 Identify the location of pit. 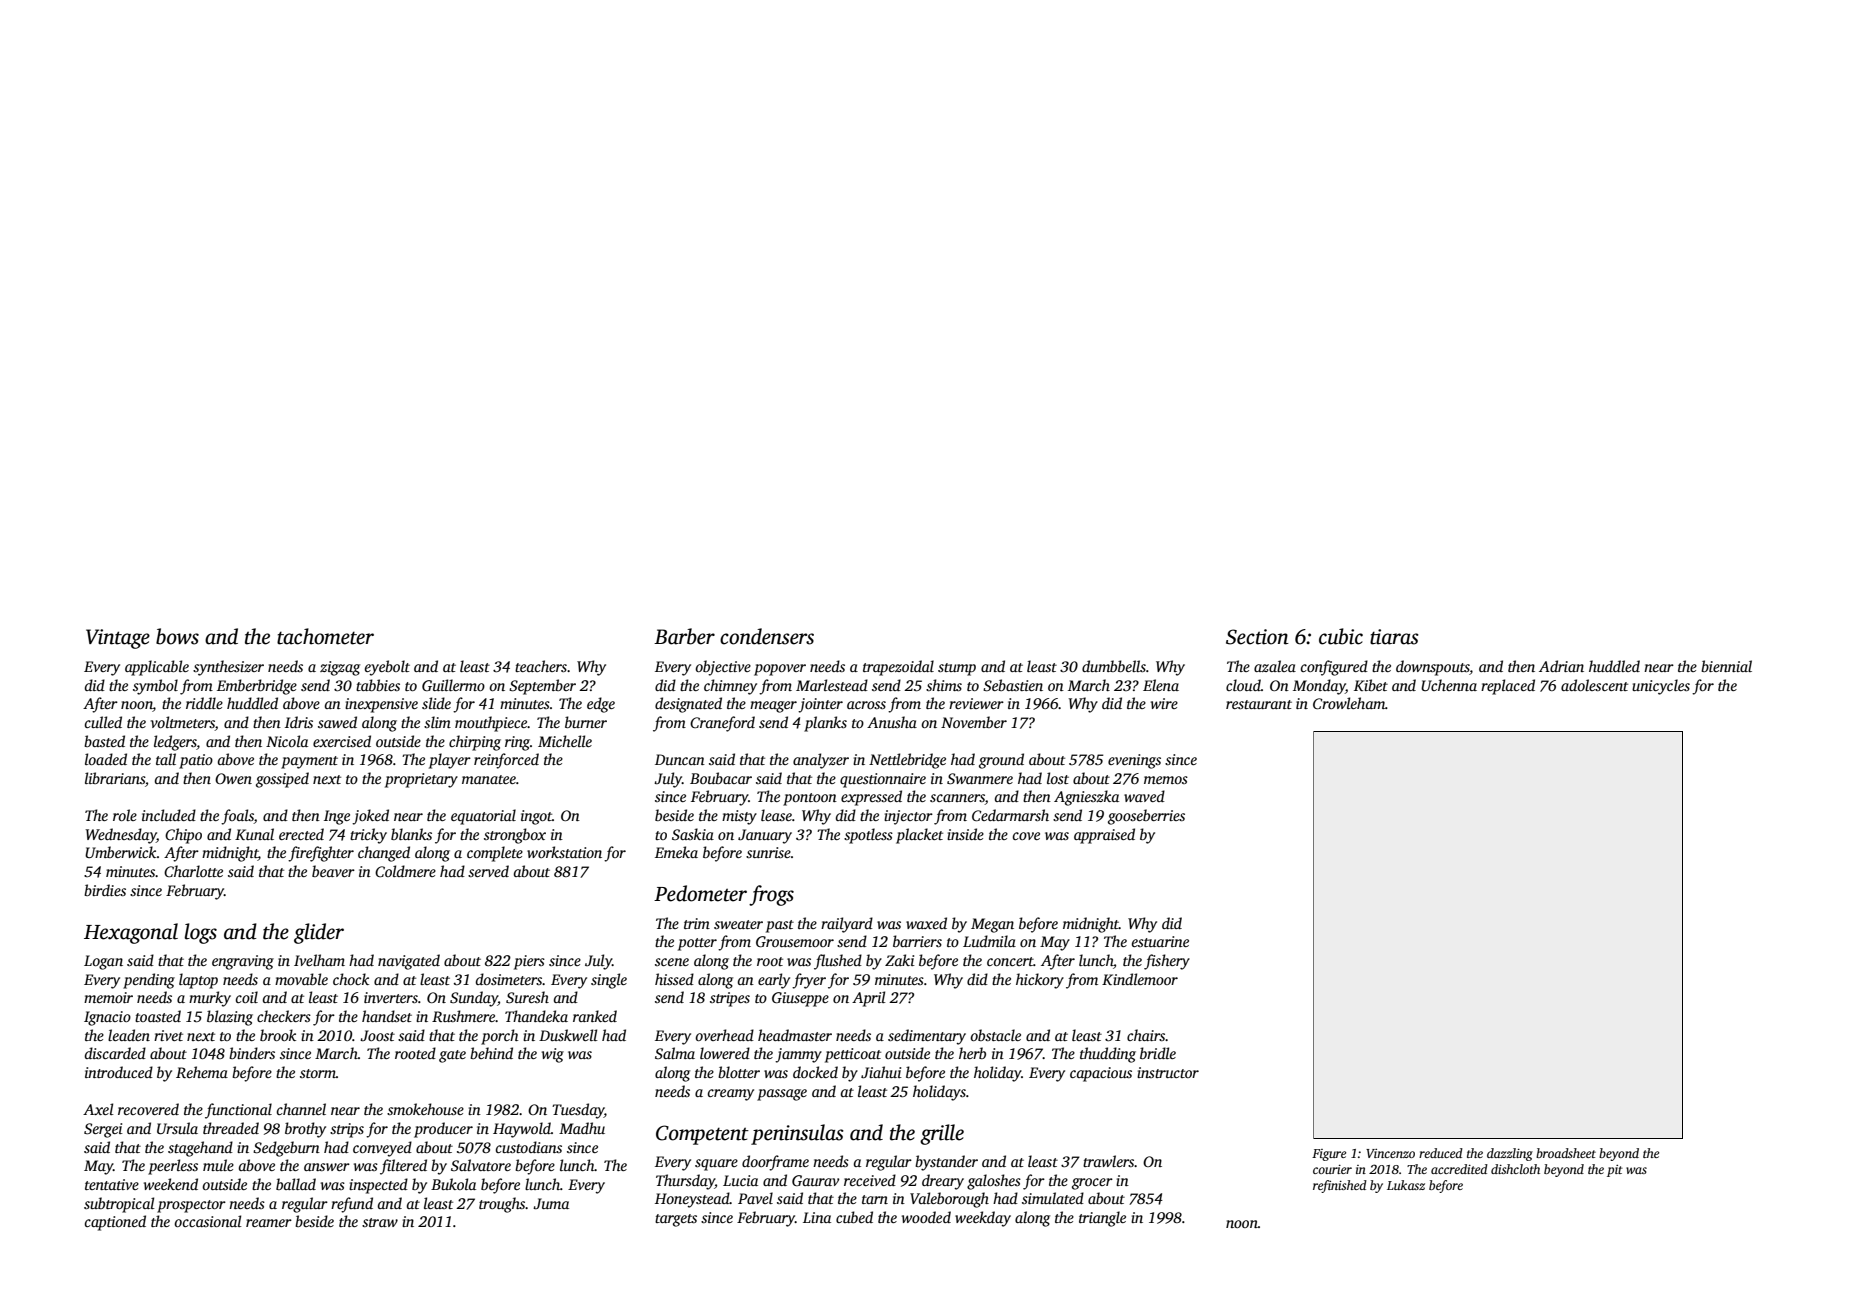
(1615, 1171).
